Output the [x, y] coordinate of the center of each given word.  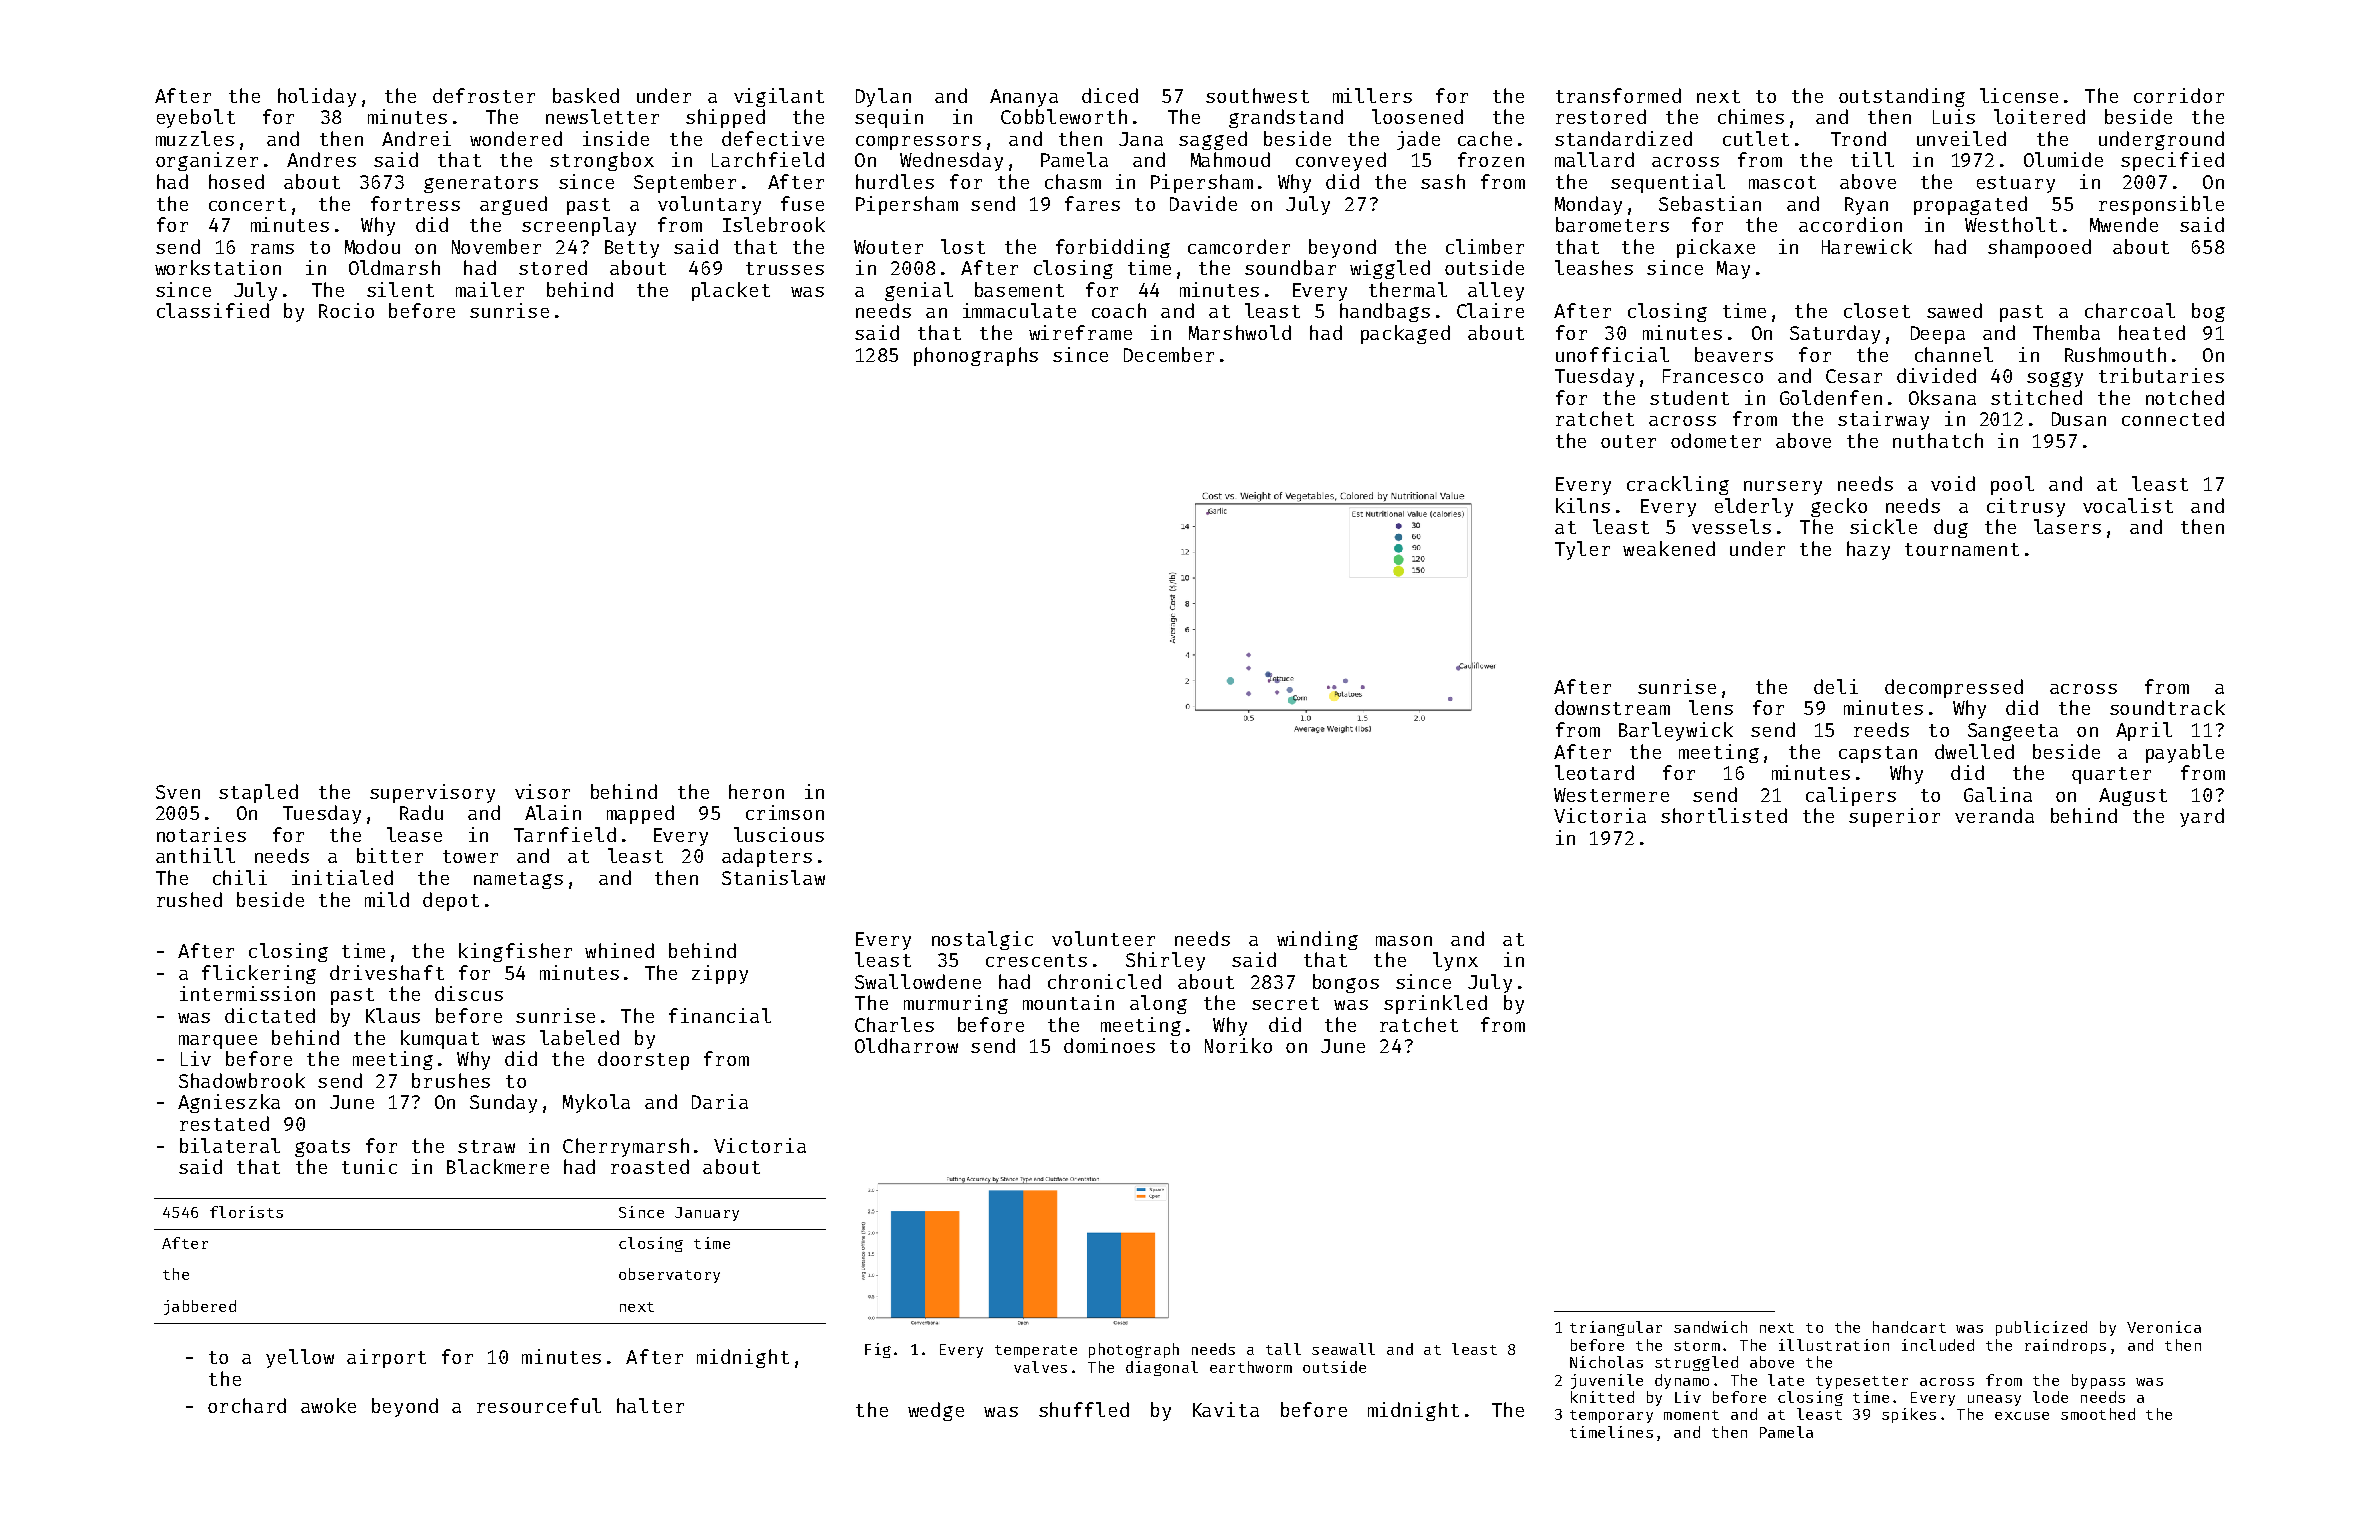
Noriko [1238, 1045]
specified [2172, 161]
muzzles [195, 138]
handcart [1909, 1327]
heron [756, 791]
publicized [2041, 1328]
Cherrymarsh [626, 1147]
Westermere [1611, 795]
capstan [1878, 754]
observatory [669, 1275]
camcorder [1239, 246]
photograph [1134, 1350]
